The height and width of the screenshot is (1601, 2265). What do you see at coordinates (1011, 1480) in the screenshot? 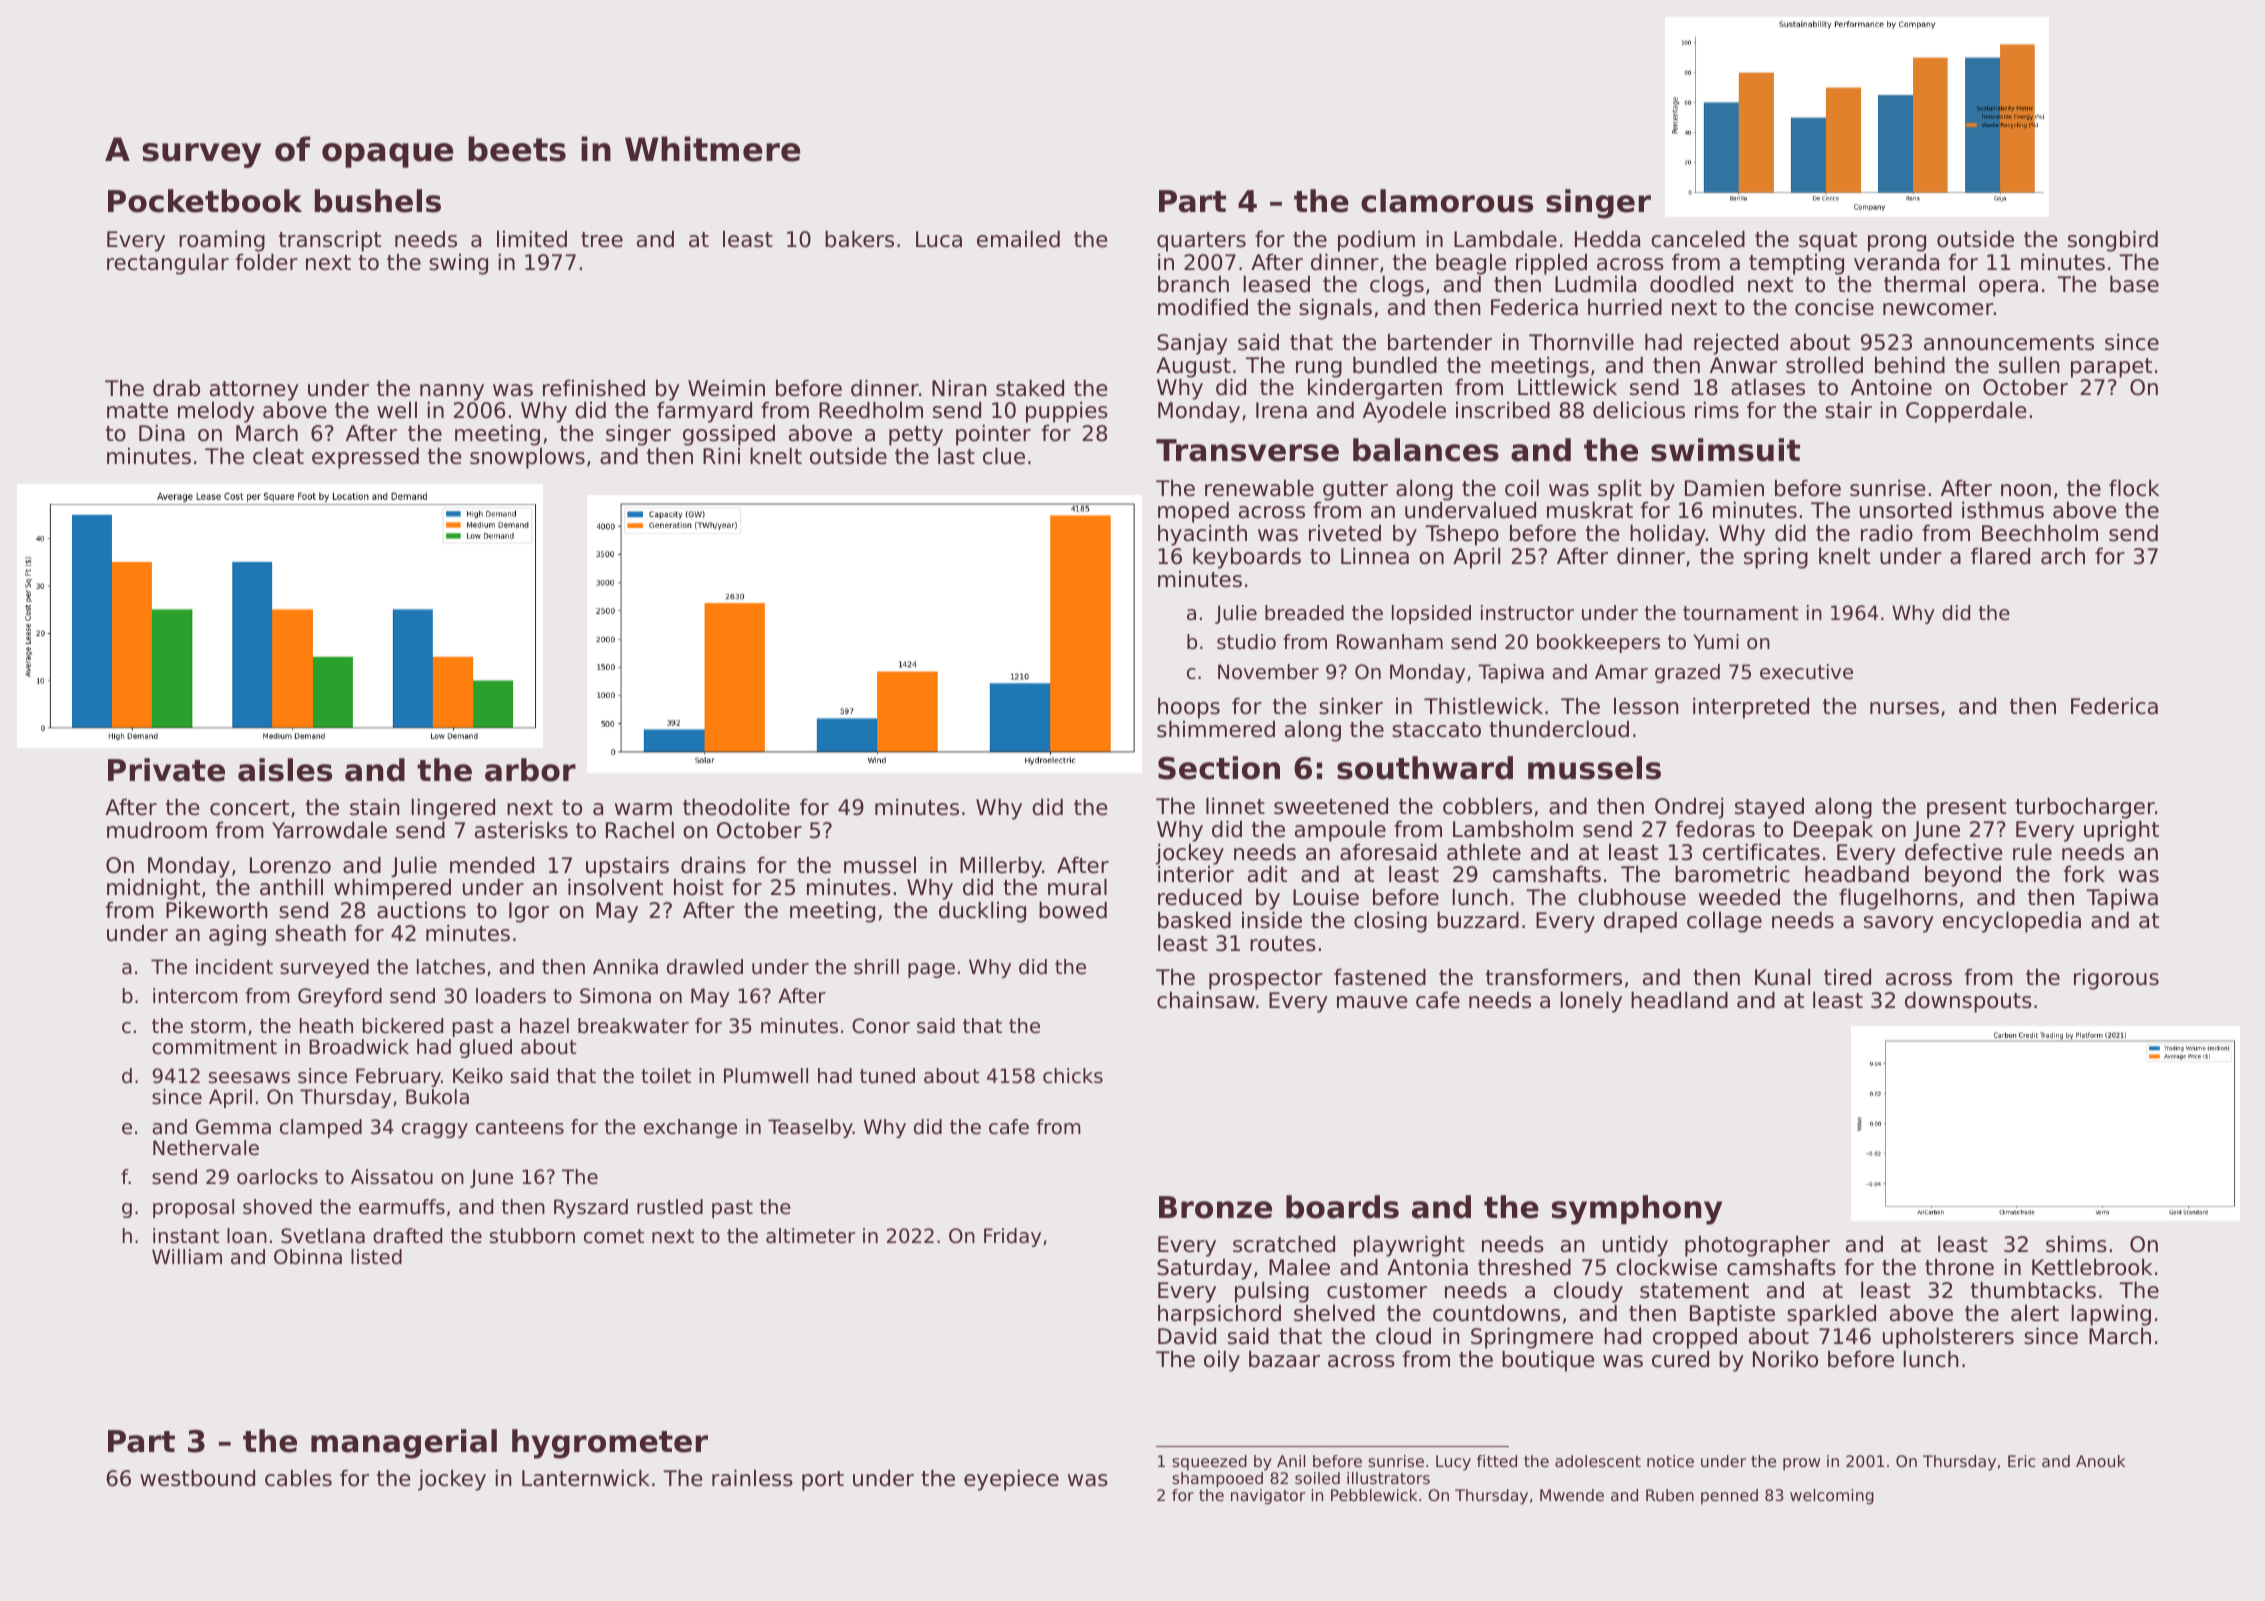
I see `eyepiece` at bounding box center [1011, 1480].
